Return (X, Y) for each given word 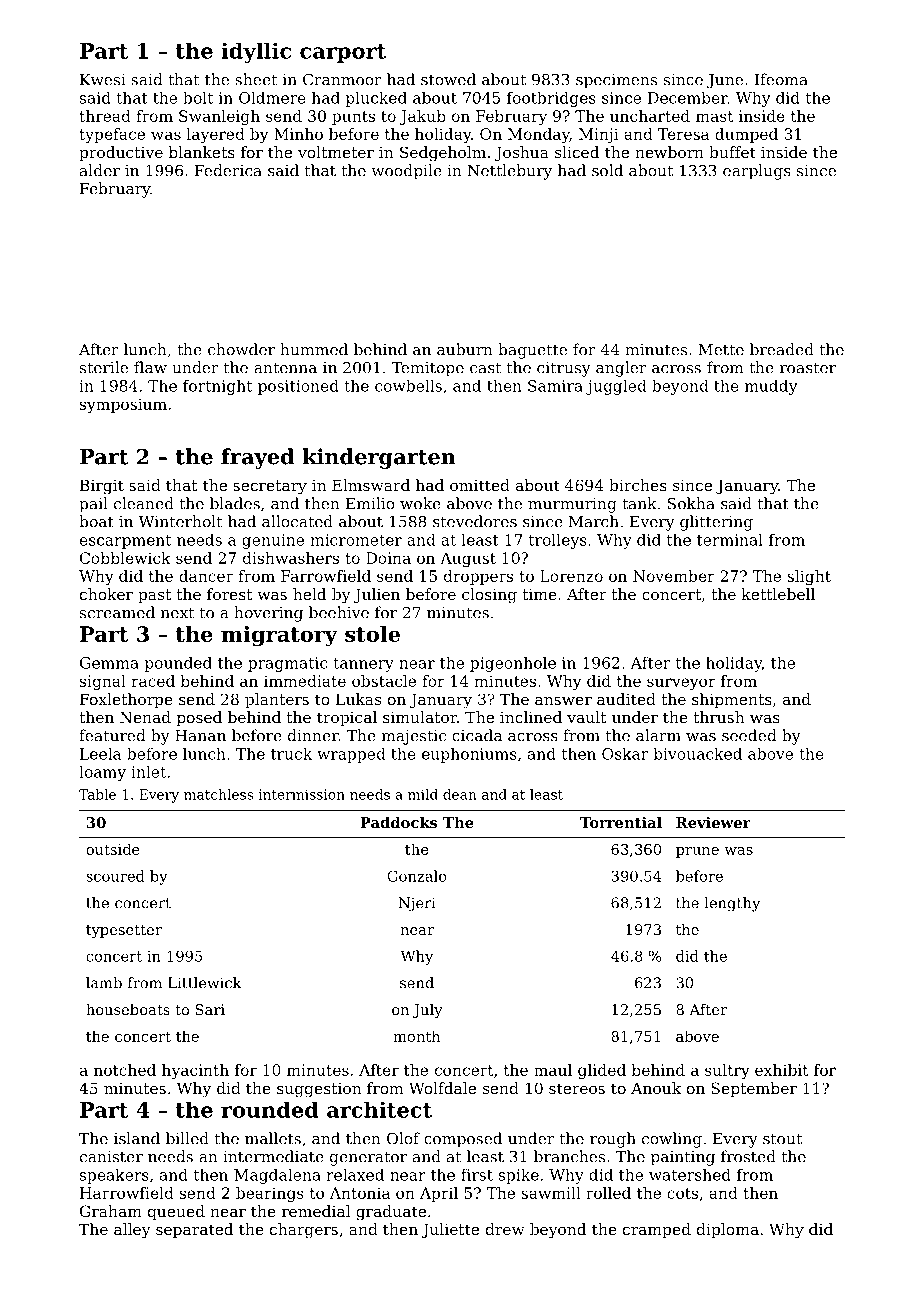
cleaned (144, 503)
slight (809, 577)
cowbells (408, 386)
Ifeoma (781, 79)
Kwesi (103, 80)
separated (194, 1230)
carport (343, 53)
